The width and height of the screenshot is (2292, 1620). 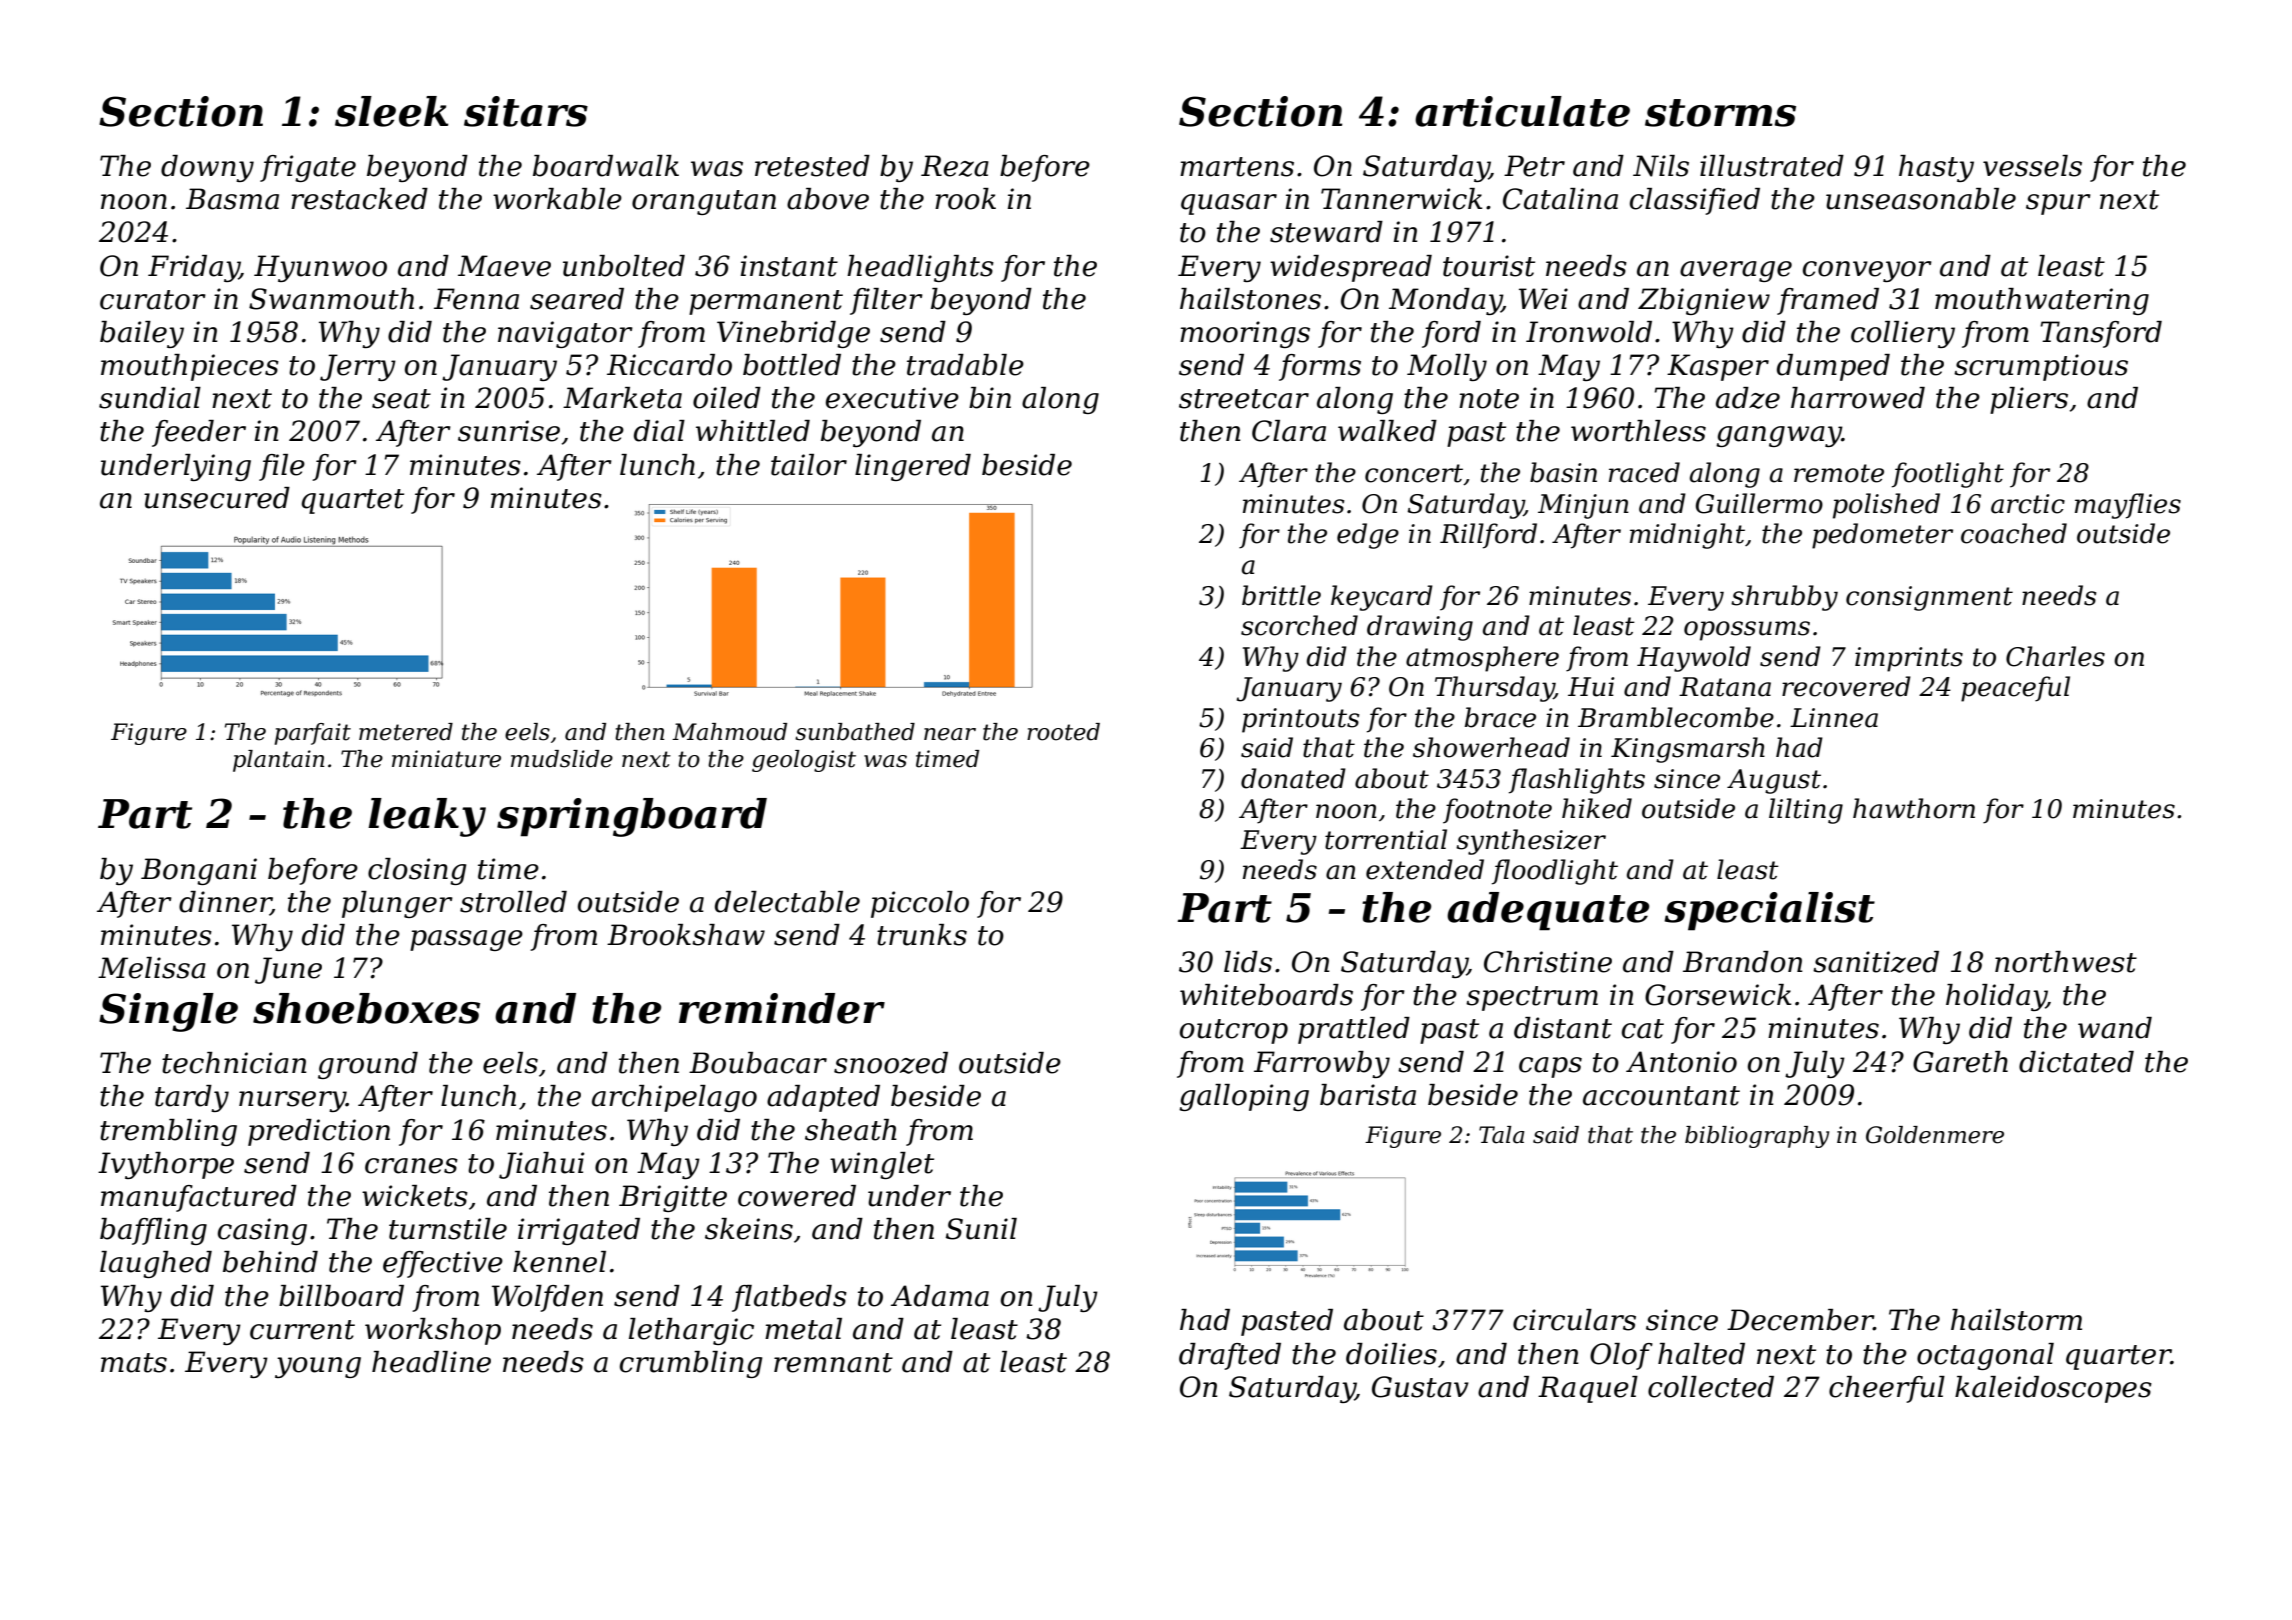 I want to click on trembling, so click(x=168, y=1132).
